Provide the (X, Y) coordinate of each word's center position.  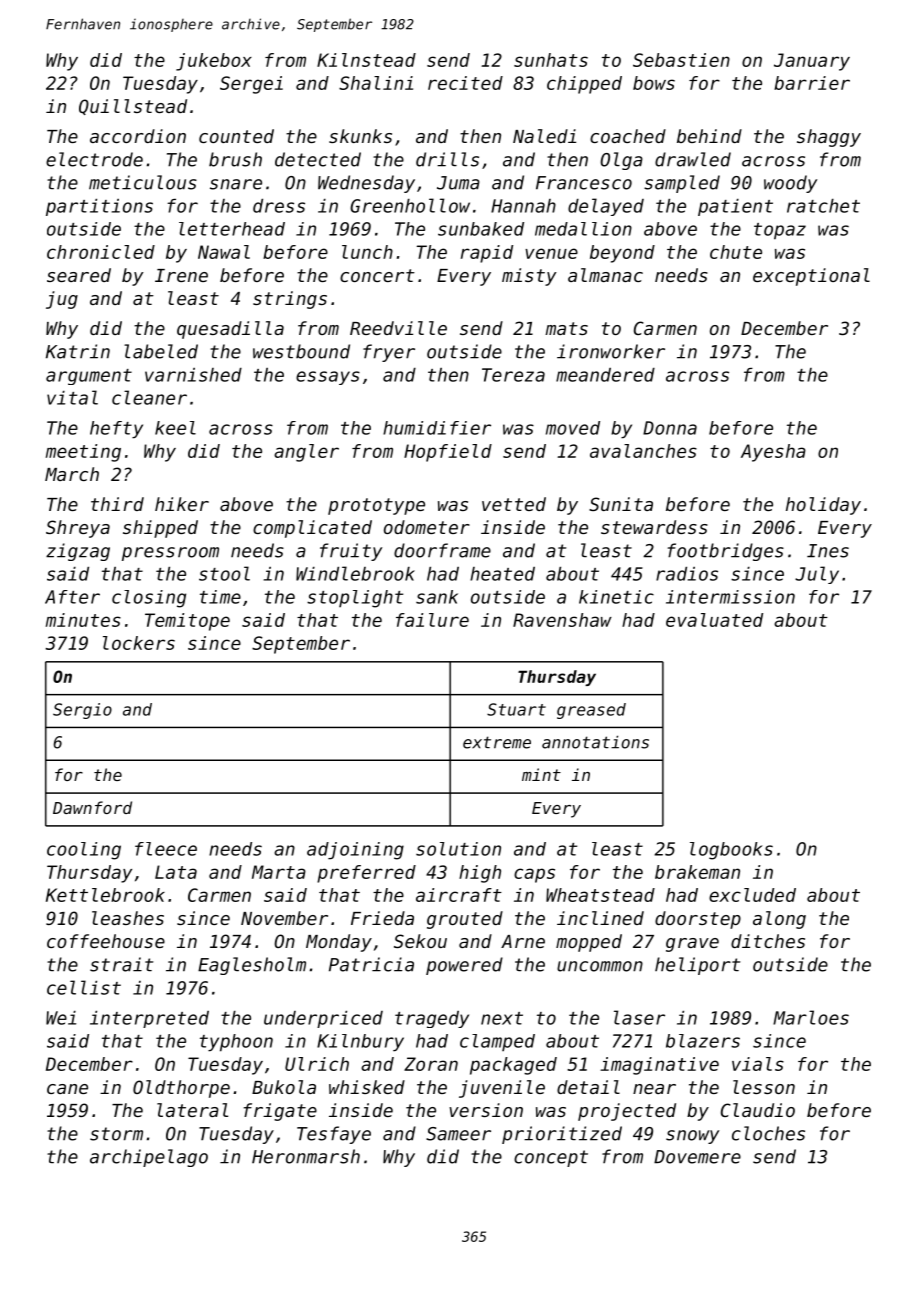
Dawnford (92, 807)
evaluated (714, 620)
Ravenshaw (562, 620)
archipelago (149, 1158)
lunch (367, 252)
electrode (94, 159)
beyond (622, 254)
